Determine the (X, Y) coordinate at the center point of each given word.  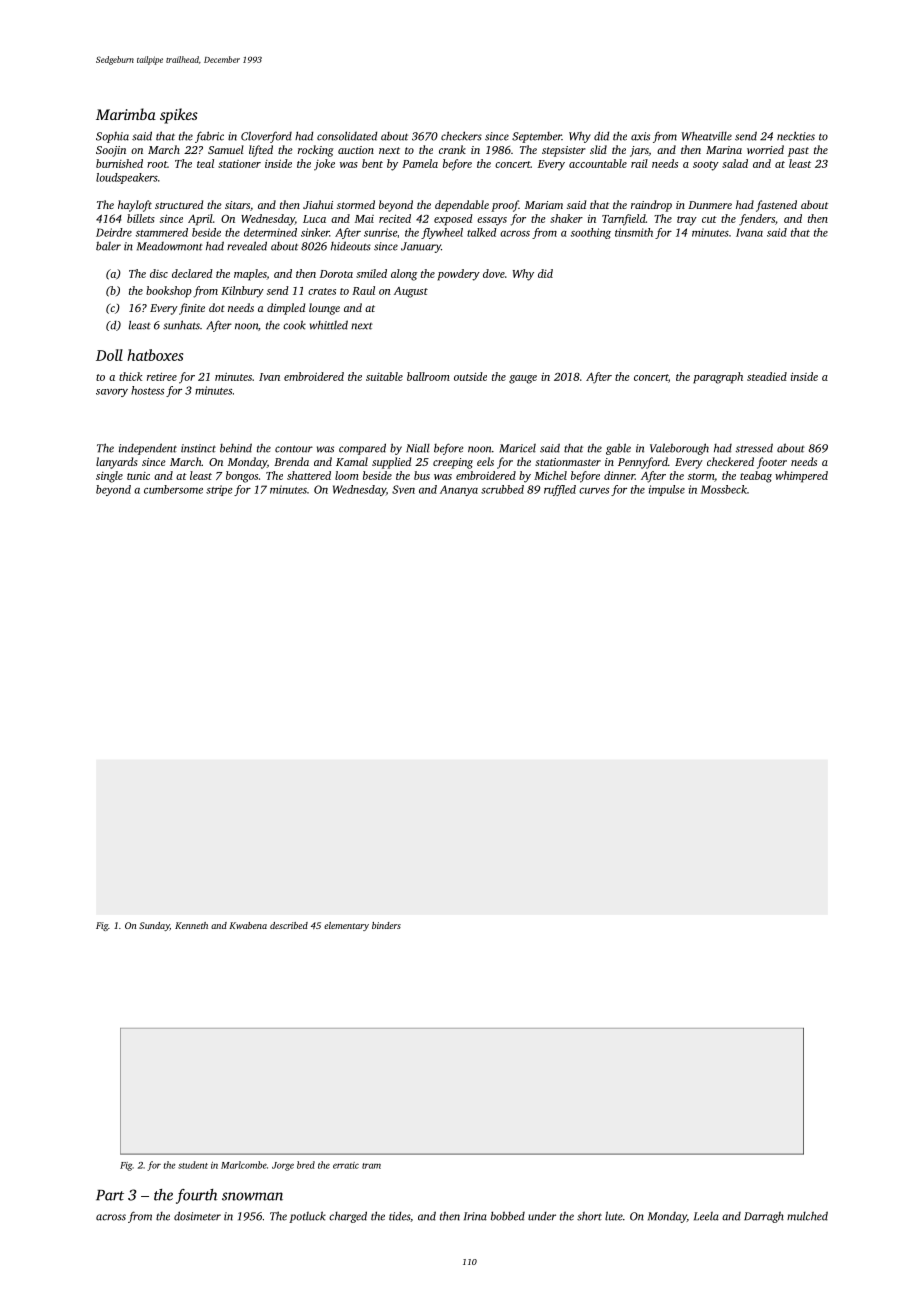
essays (492, 221)
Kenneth (191, 925)
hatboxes (155, 355)
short (589, 1216)
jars (639, 151)
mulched (807, 1216)
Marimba (126, 114)
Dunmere (710, 205)
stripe (219, 490)
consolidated (347, 136)
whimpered (801, 477)
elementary (346, 926)
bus (422, 475)
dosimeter (197, 1216)
